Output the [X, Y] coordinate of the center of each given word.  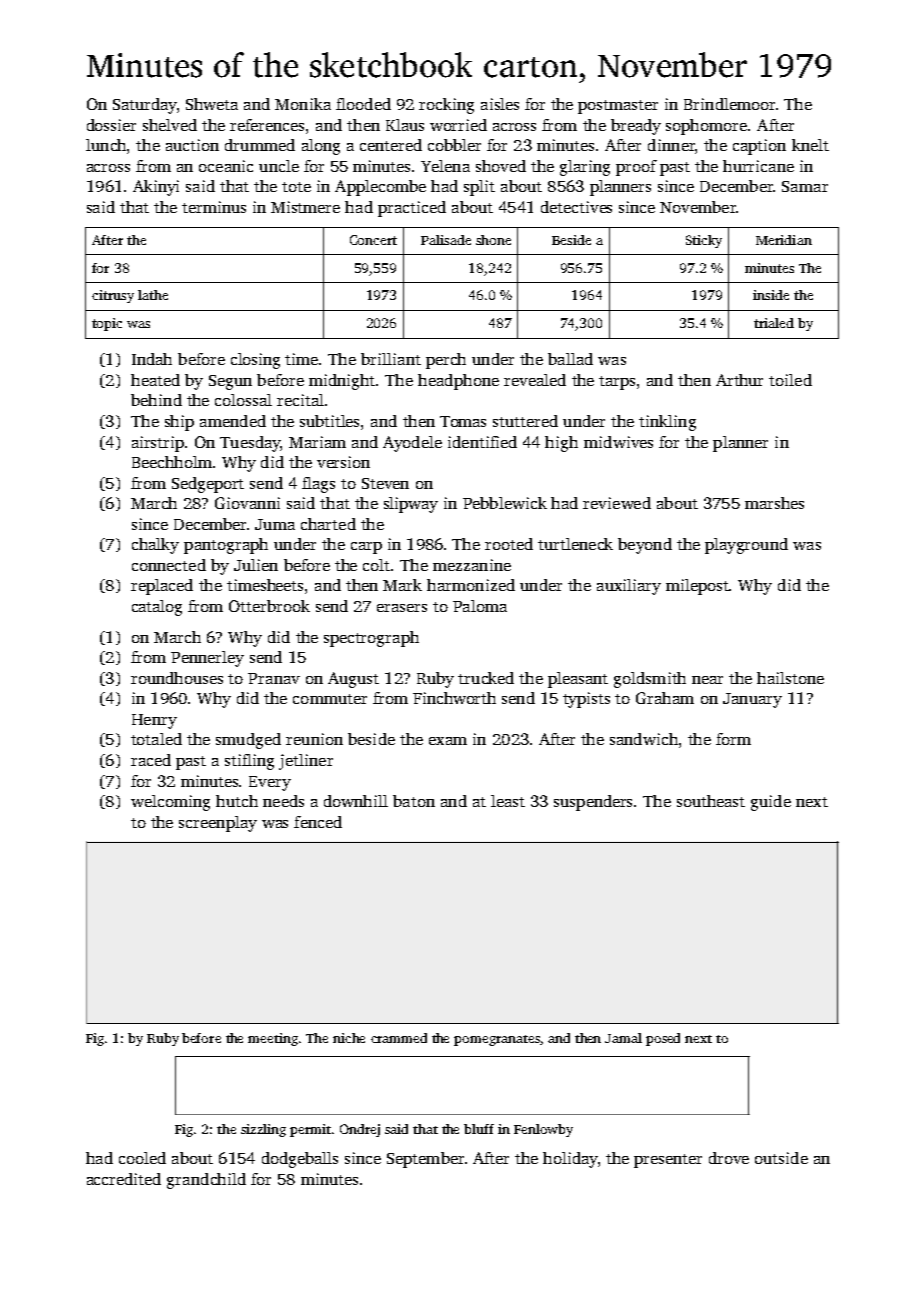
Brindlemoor [729, 104]
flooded [363, 104]
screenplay [218, 824]
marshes [774, 503]
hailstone [790, 678]
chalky [155, 546]
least [508, 801]
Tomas [463, 421]
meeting [273, 1039]
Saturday [145, 106]
